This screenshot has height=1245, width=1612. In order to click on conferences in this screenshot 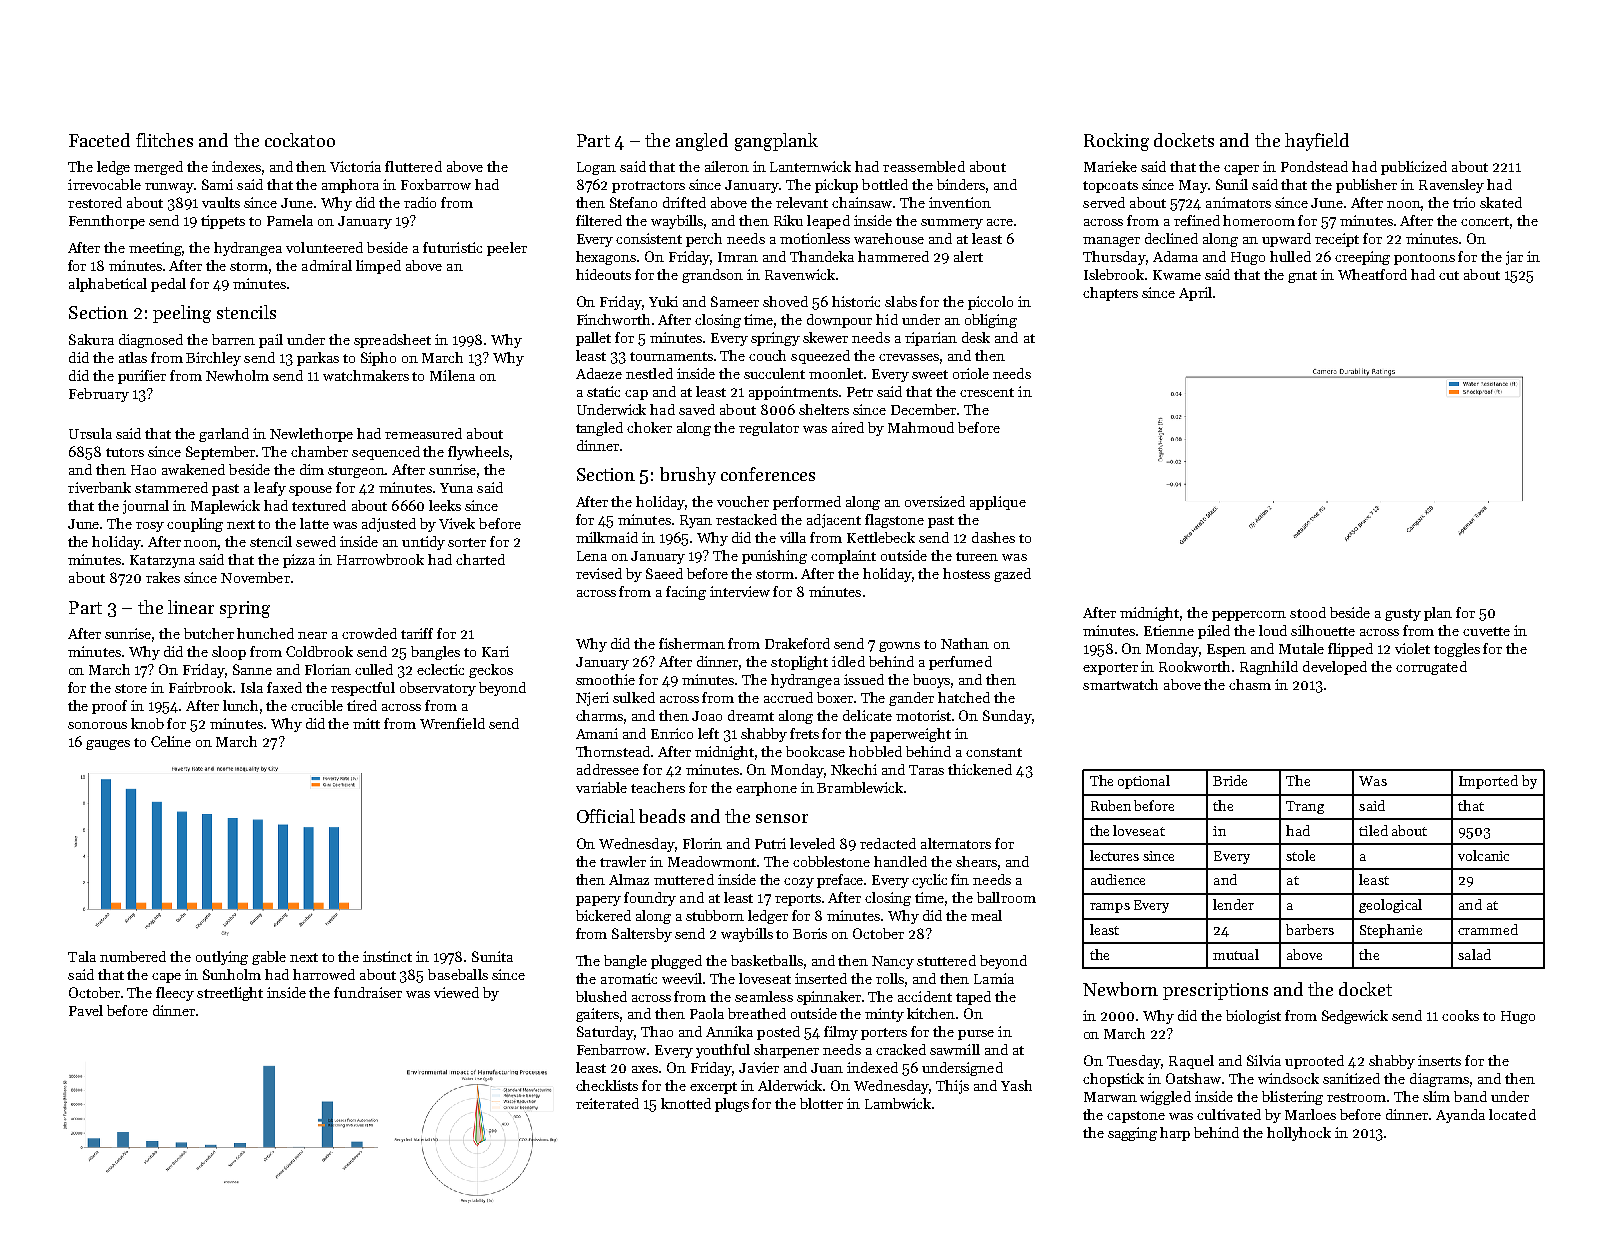, I will do `click(768, 474)`.
